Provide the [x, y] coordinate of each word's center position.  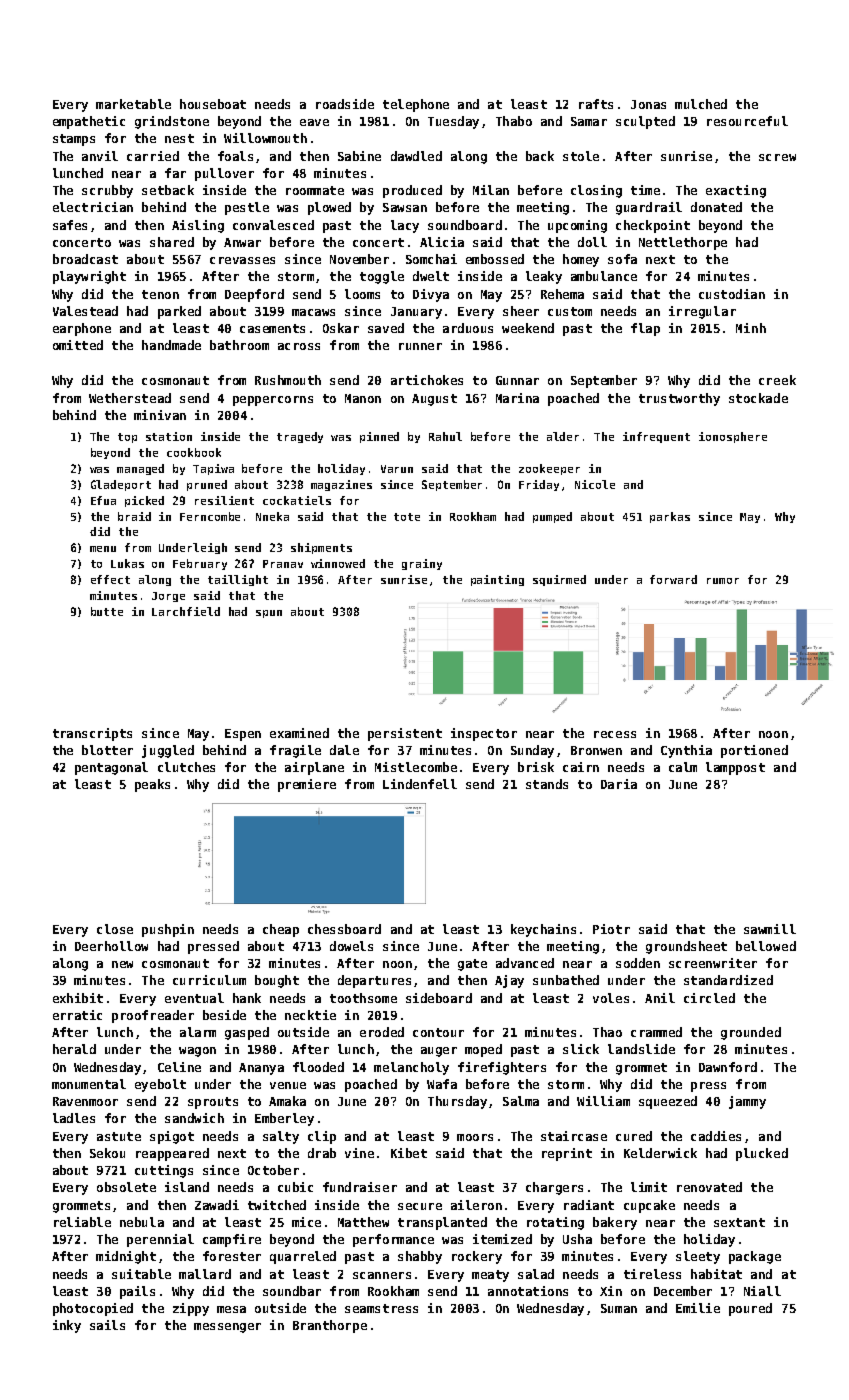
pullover [224, 174]
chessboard [344, 929]
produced [412, 191]
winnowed [338, 563]
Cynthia [686, 751]
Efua [103, 500]
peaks [152, 785]
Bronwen [596, 750]
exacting [736, 191]
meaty [490, 1276]
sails [107, 1325]
